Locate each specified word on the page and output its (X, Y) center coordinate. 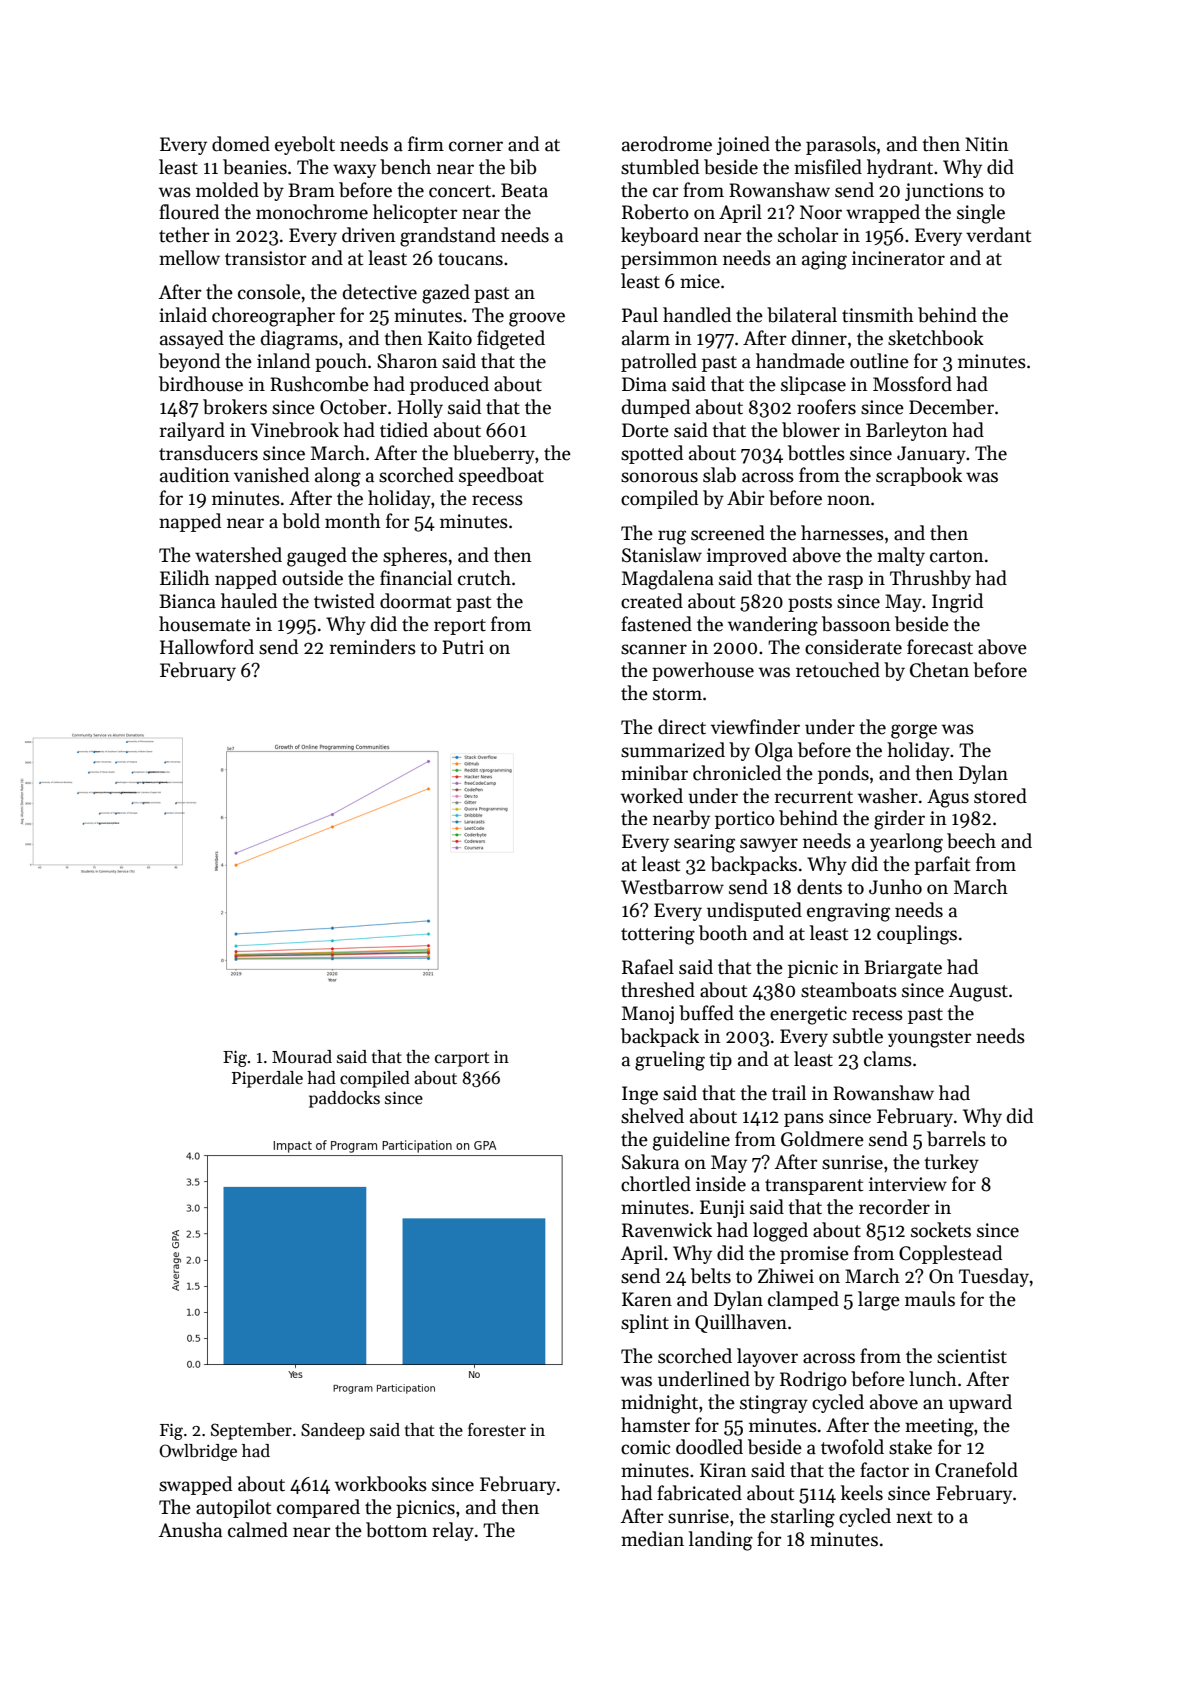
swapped (195, 1485)
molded (227, 190)
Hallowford (207, 647)
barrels (956, 1139)
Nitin (987, 144)
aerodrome (667, 144)
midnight (659, 1404)
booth (723, 933)
